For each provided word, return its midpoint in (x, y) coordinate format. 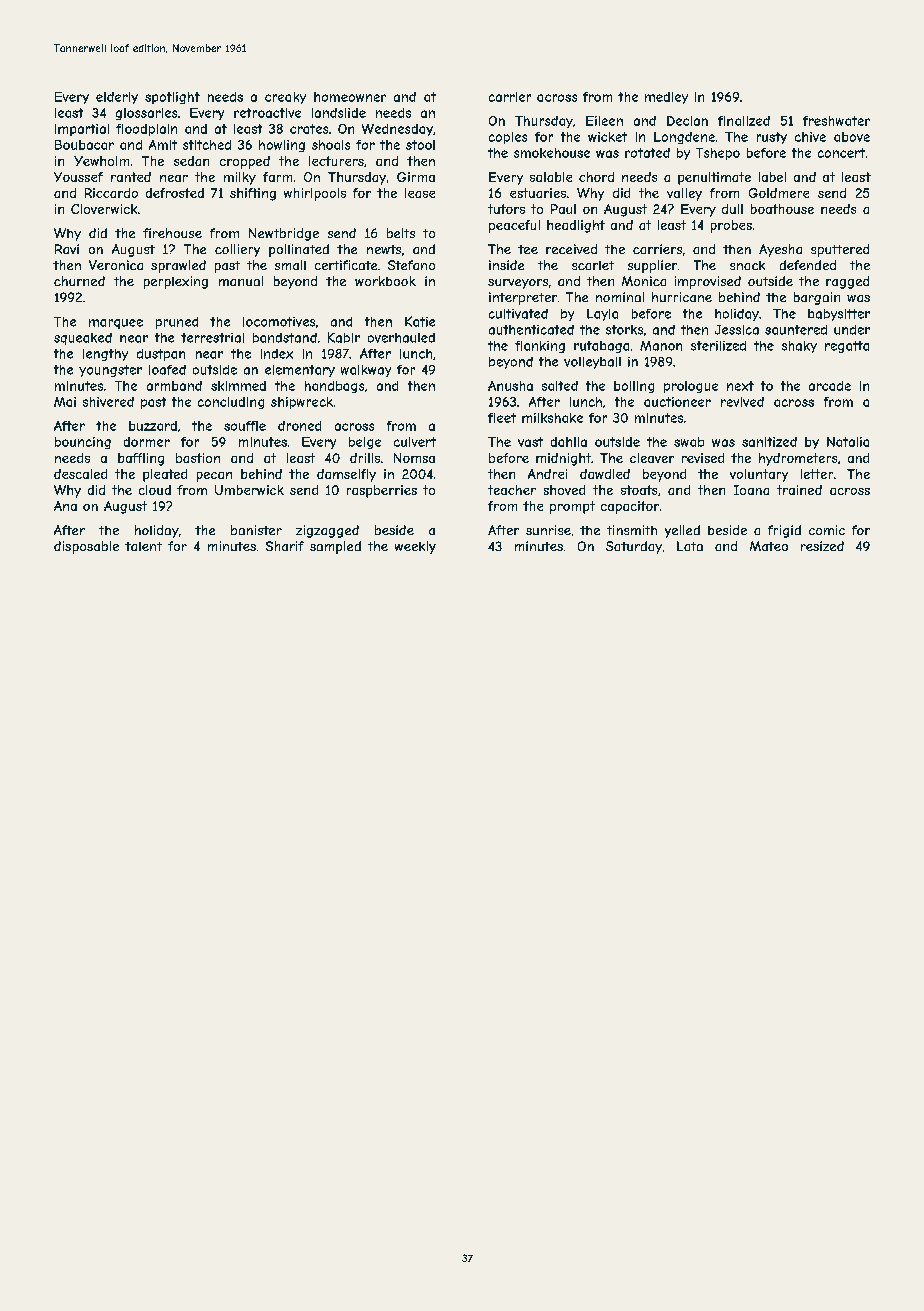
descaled (80, 474)
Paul (563, 209)
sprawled (178, 266)
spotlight (172, 98)
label (772, 177)
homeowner (350, 97)
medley (666, 98)
